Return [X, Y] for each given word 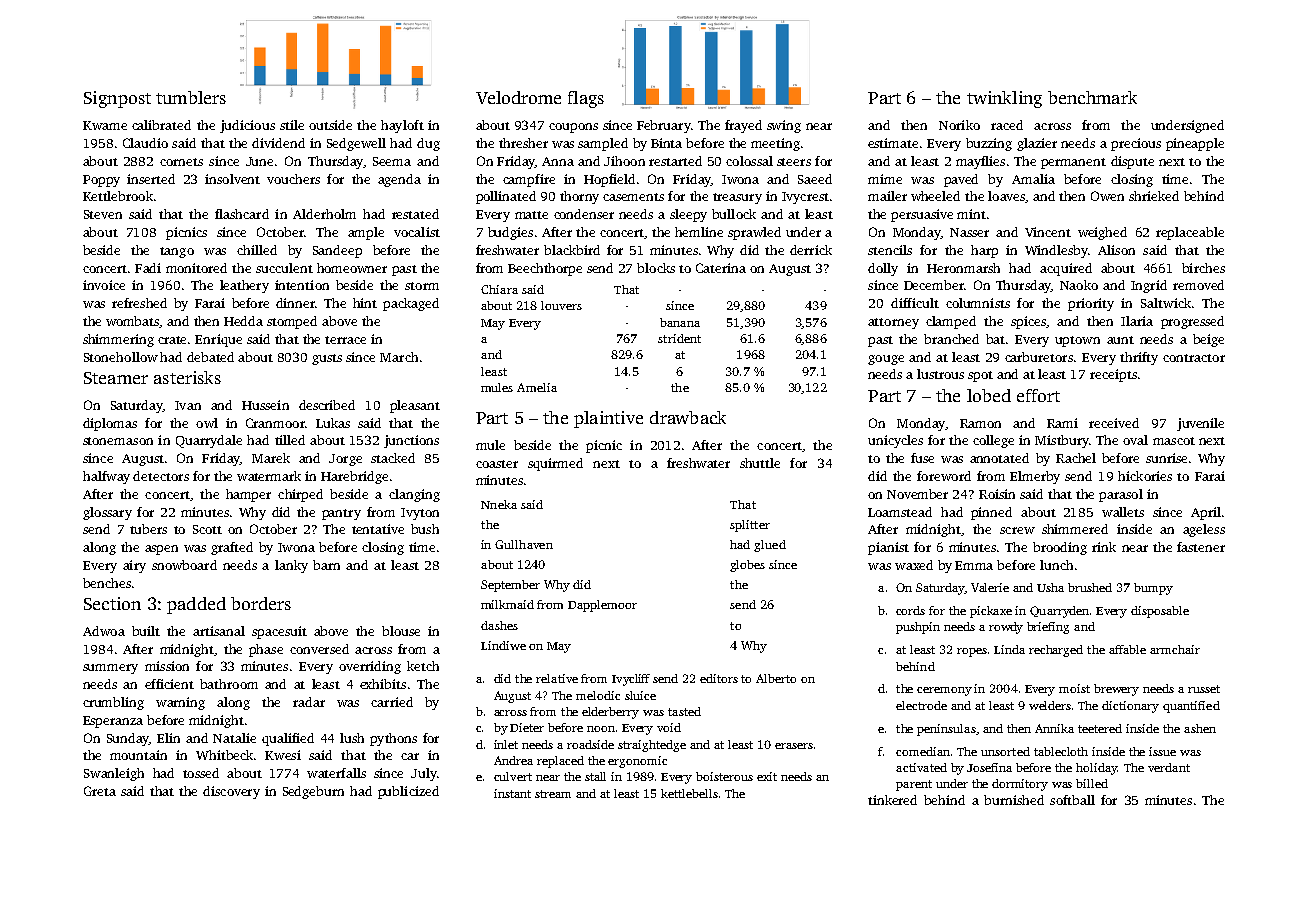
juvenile [1200, 424]
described [327, 405]
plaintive [608, 419]
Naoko [1079, 285]
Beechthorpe [545, 269]
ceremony [944, 691]
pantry [341, 514]
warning [180, 703]
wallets [1123, 512]
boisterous [724, 776]
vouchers [293, 179]
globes [747, 566]
